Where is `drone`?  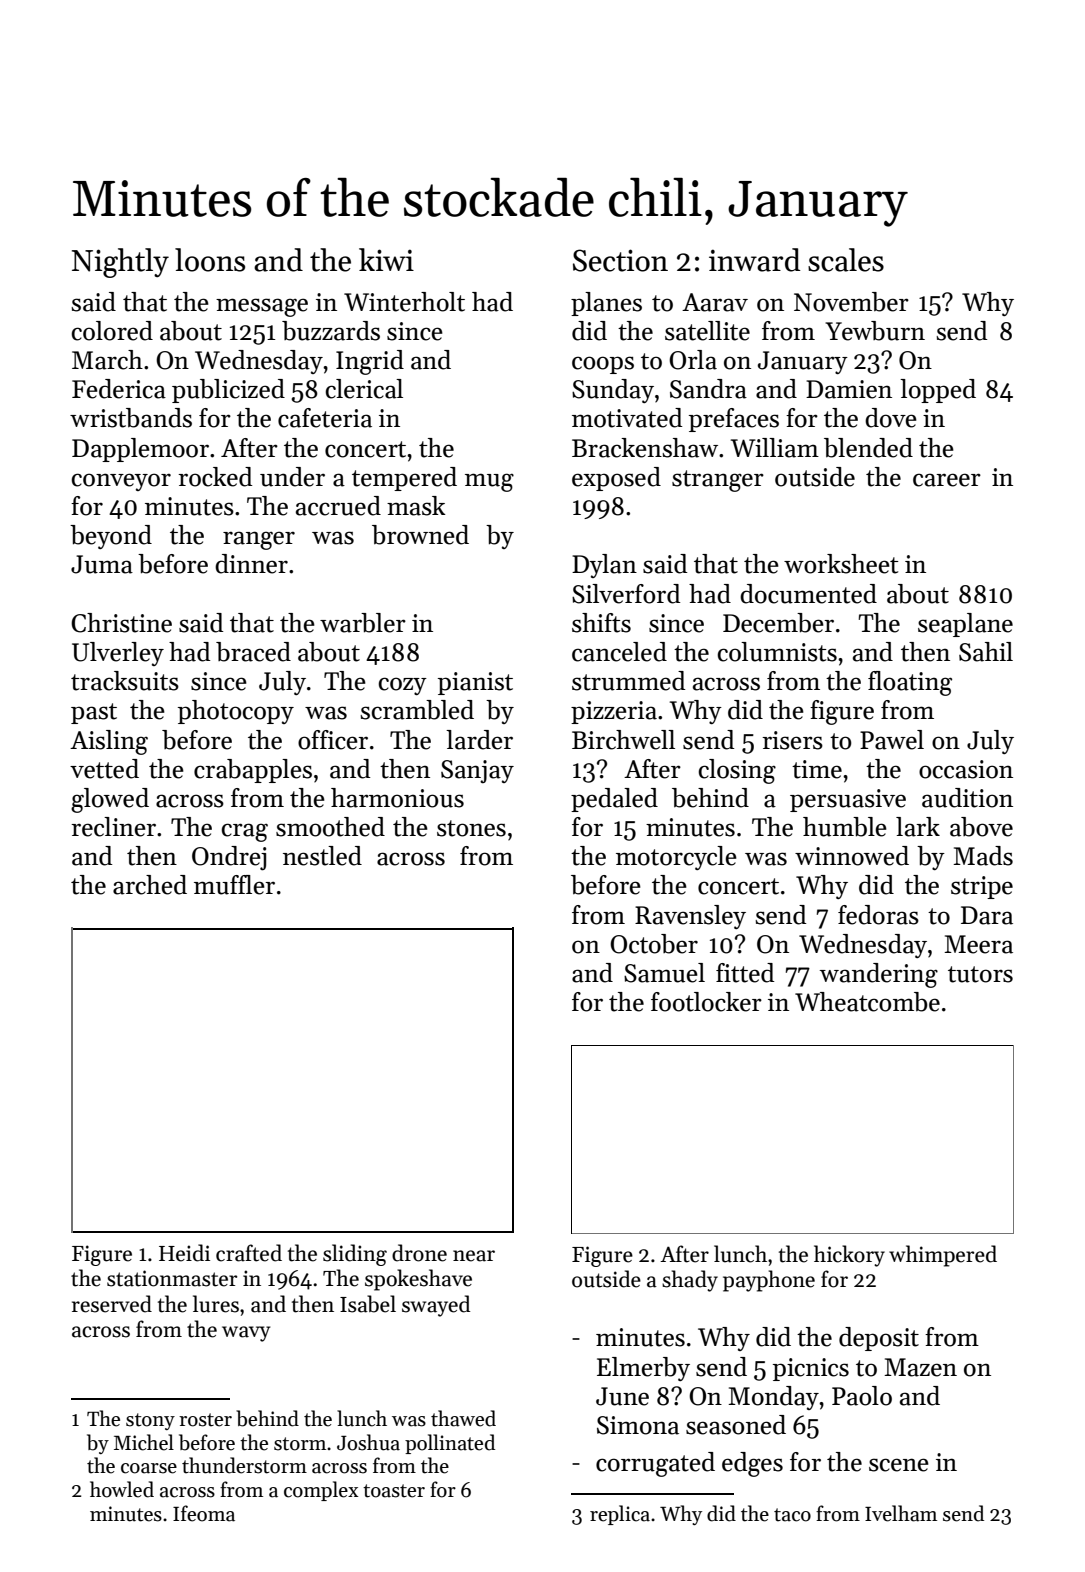 drone is located at coordinates (419, 1253).
